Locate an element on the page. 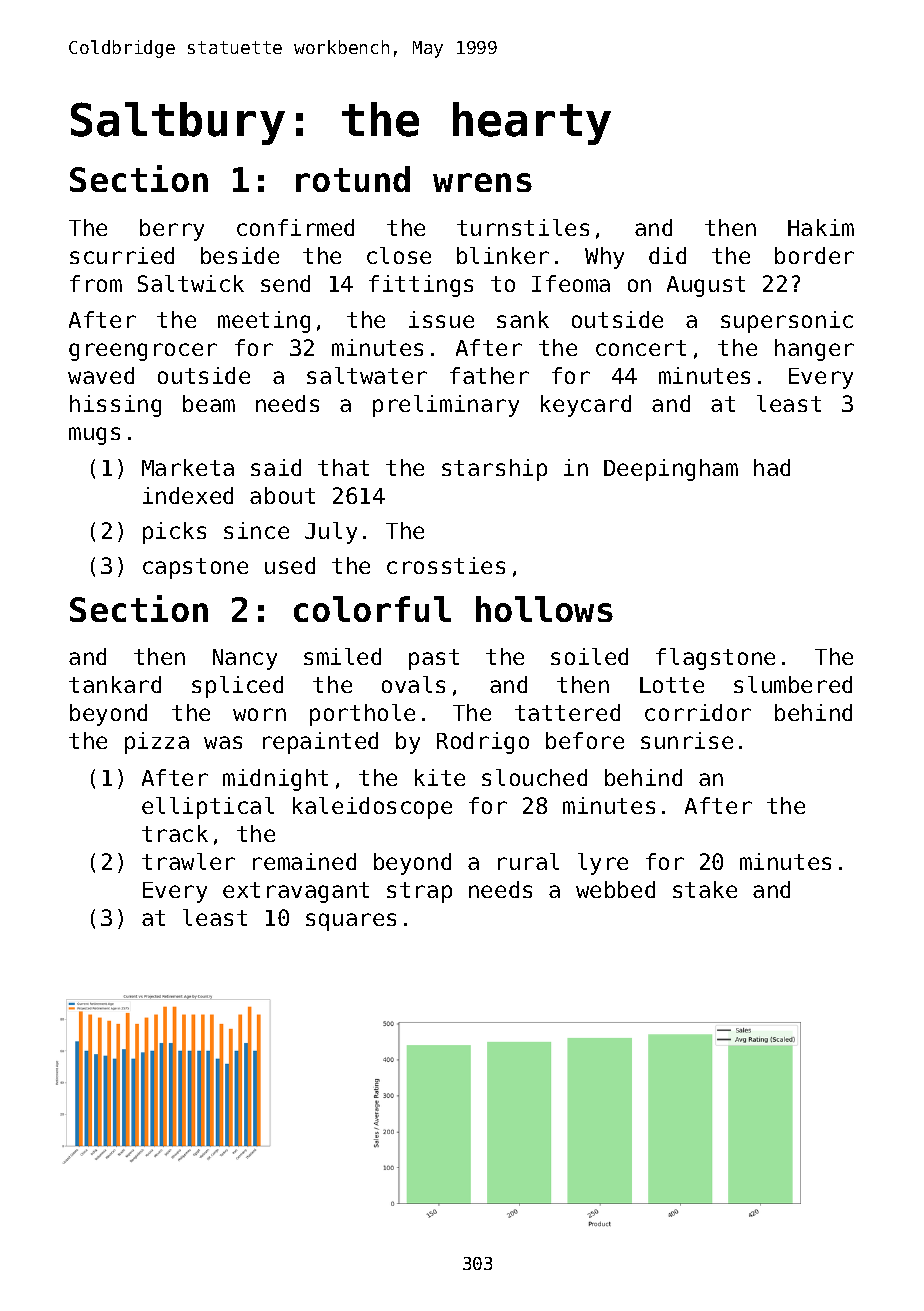  had is located at coordinates (772, 467).
